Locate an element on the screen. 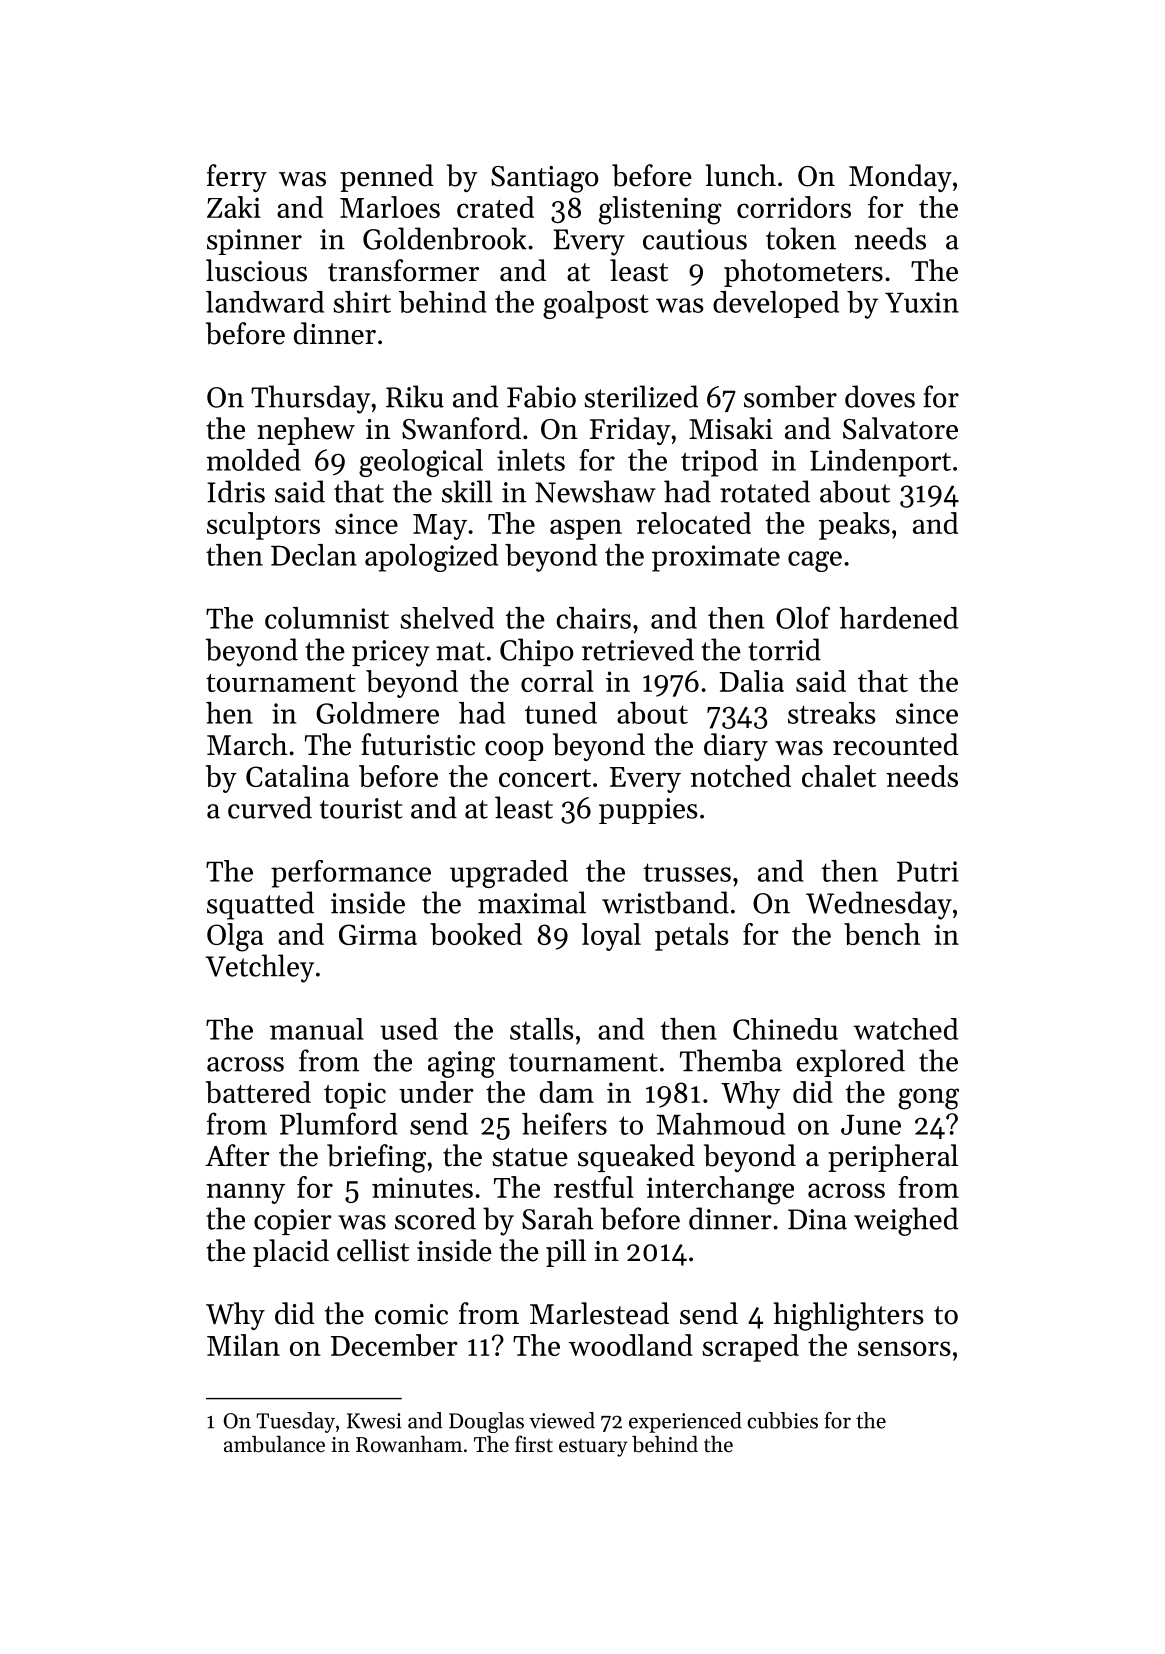  lunch is located at coordinates (741, 175).
